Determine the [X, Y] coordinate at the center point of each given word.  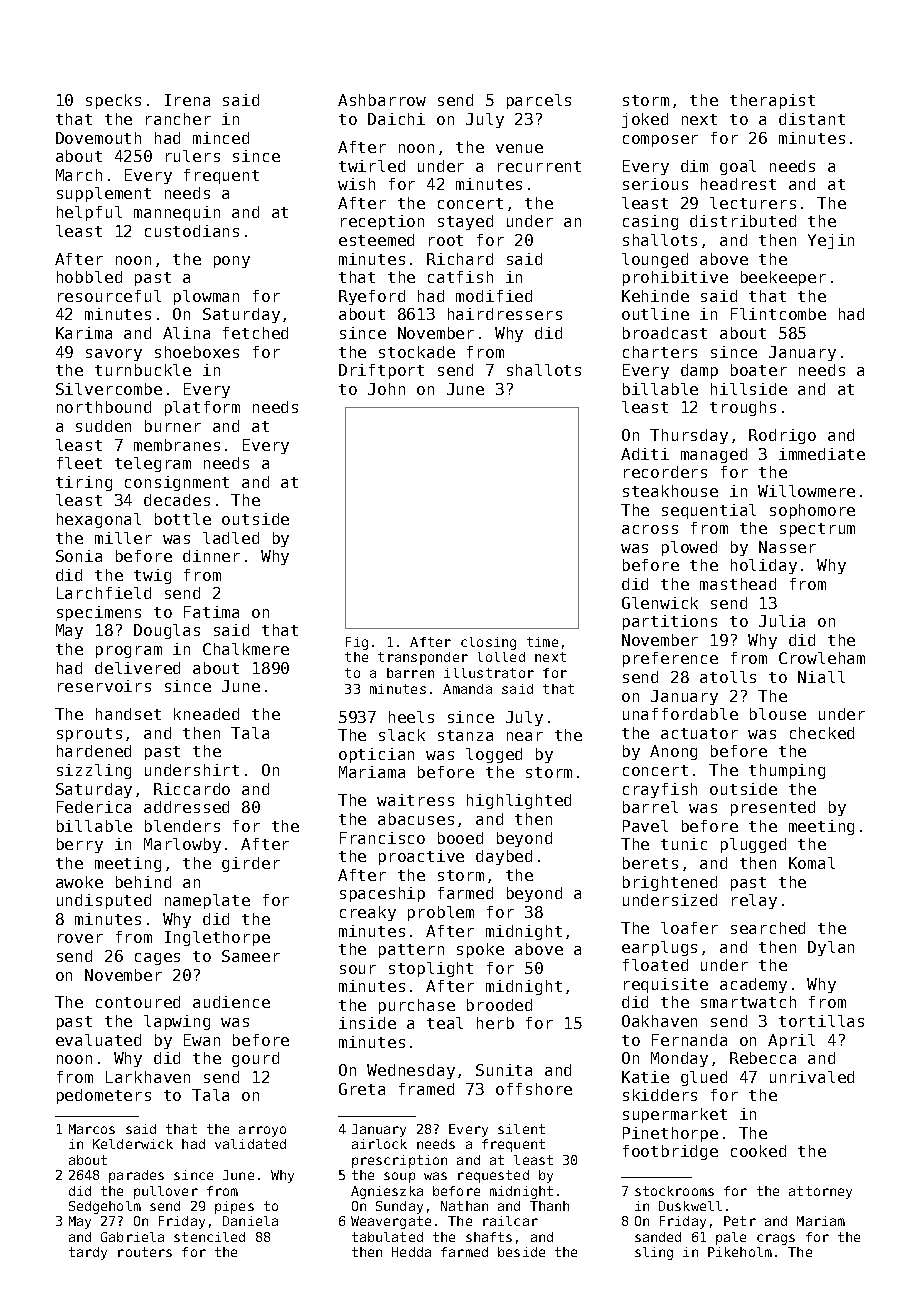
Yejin [831, 241]
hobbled [89, 277]
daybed [504, 857]
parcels [539, 101]
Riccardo [192, 789]
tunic [684, 844]
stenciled [209, 1237]
